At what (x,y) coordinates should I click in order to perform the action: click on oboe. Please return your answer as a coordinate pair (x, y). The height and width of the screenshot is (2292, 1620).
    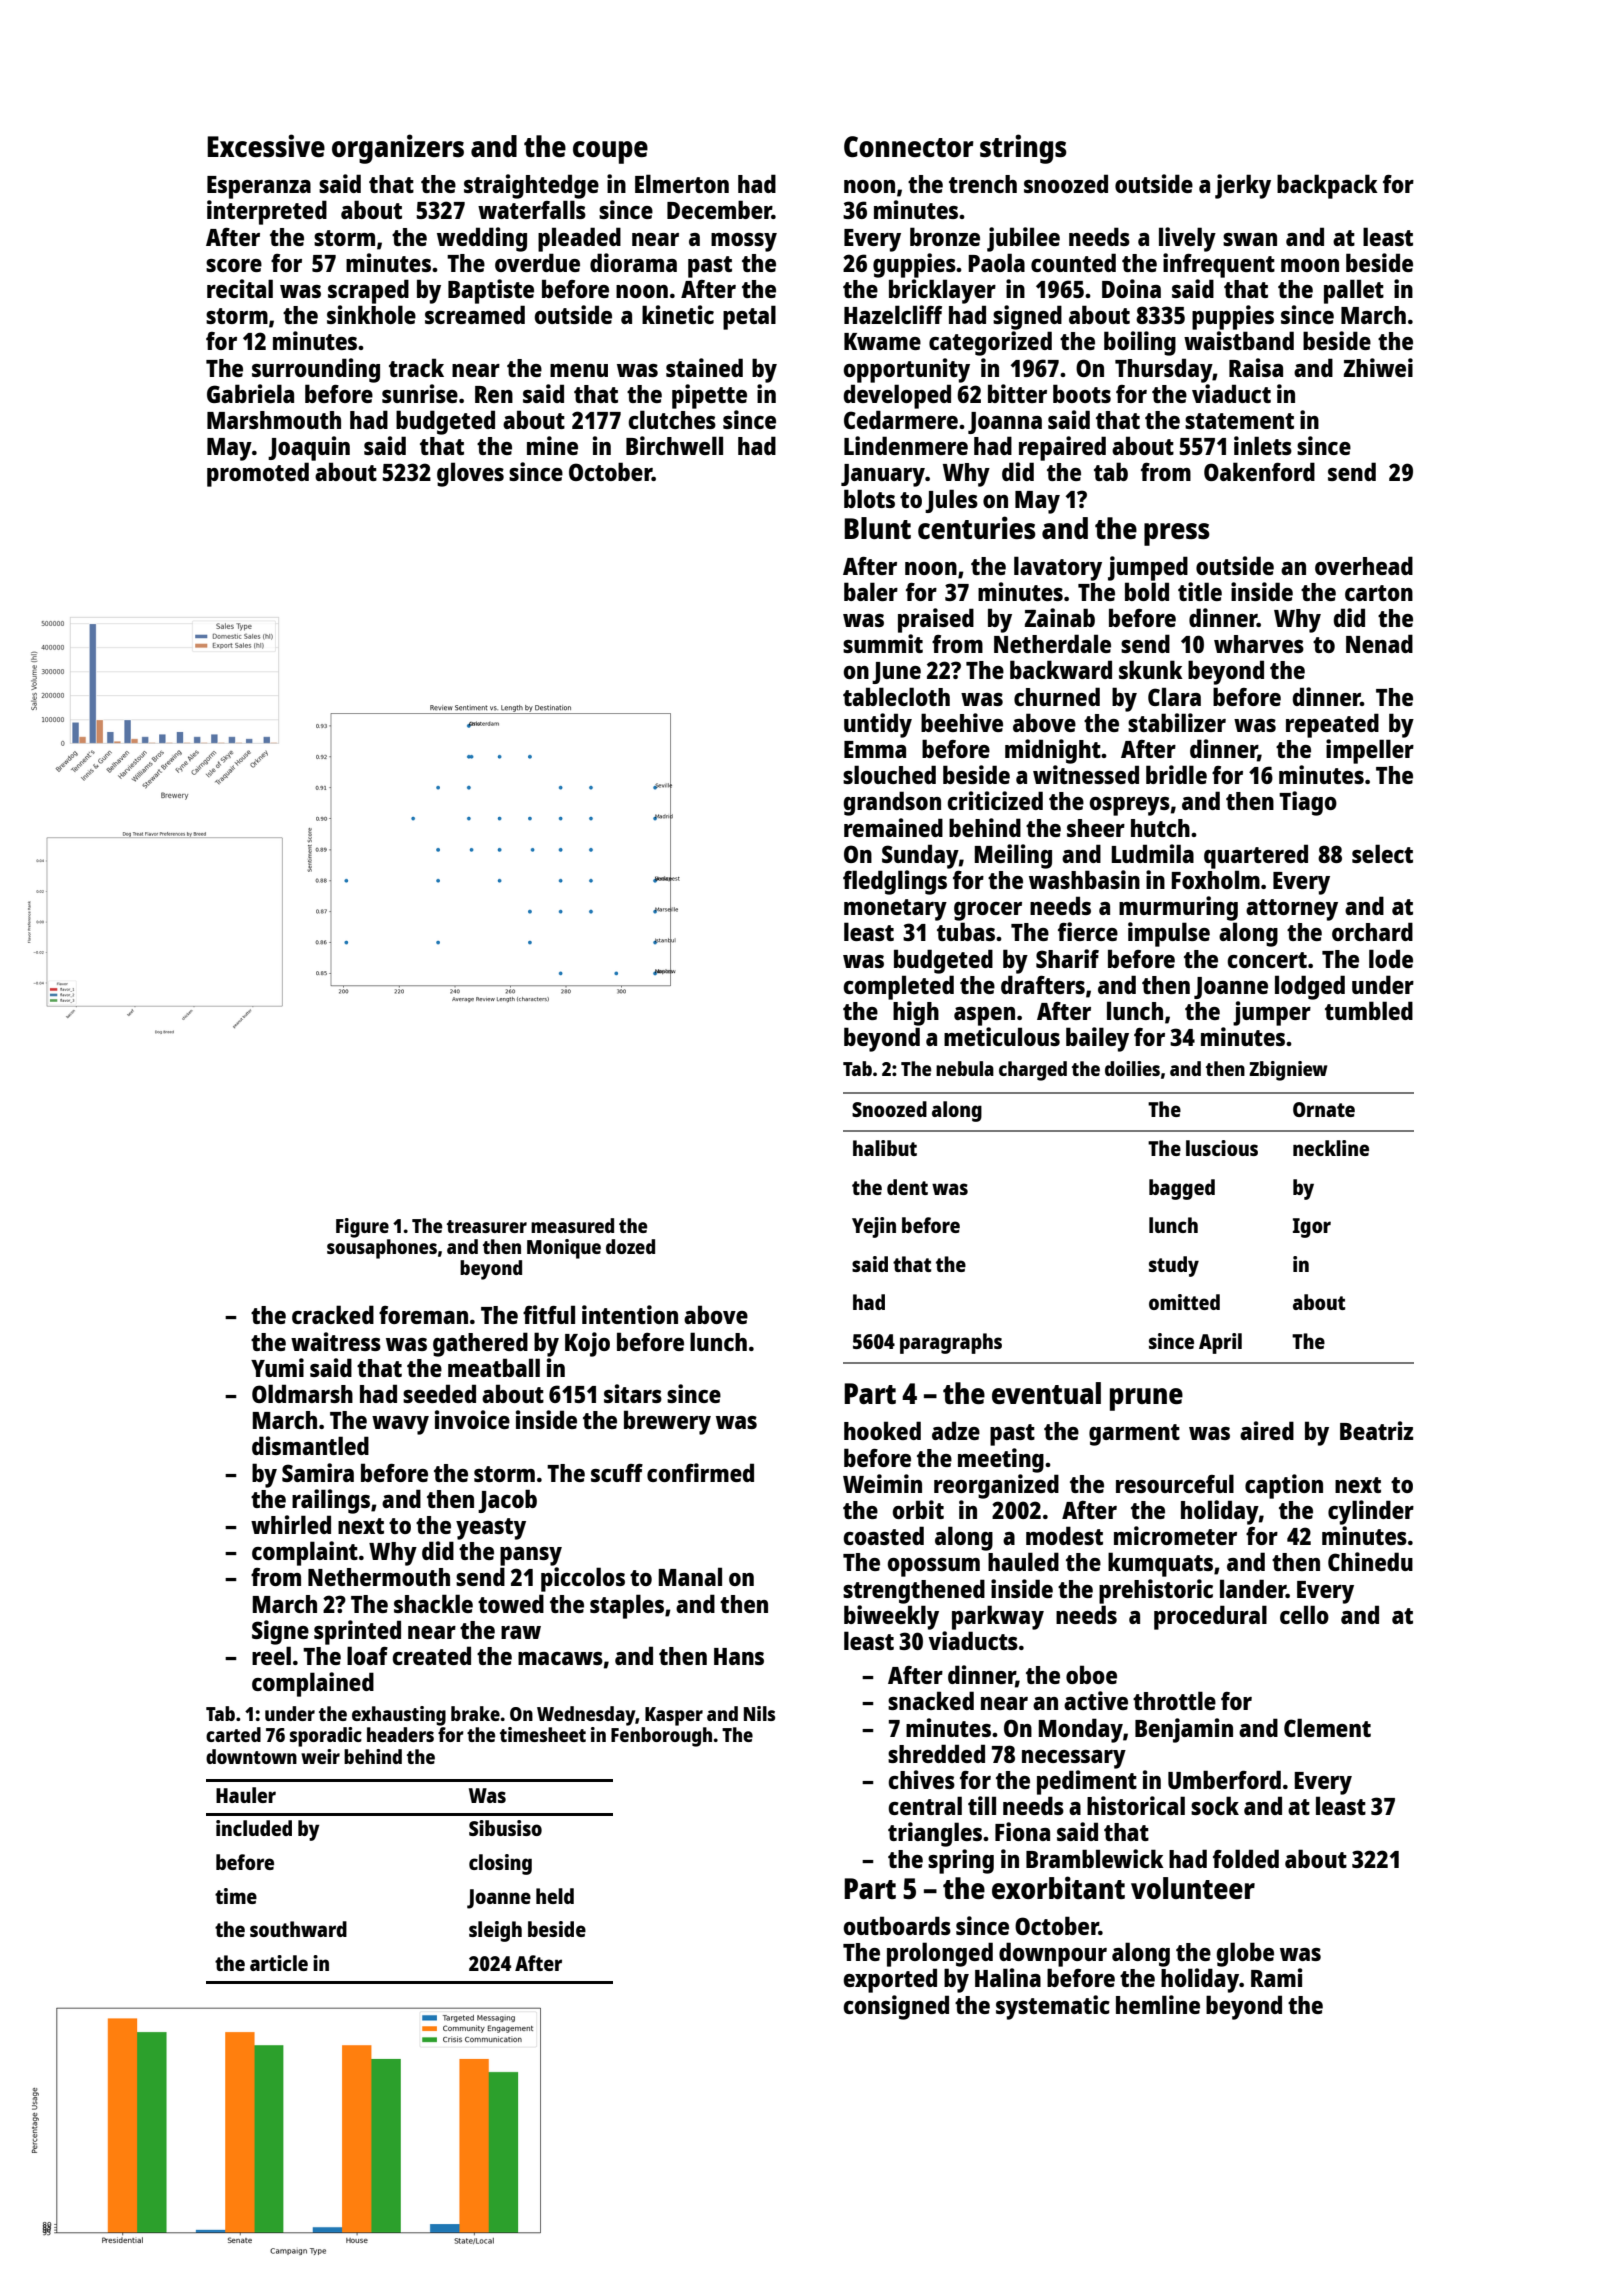
    Looking at the image, I should click on (1091, 1674).
